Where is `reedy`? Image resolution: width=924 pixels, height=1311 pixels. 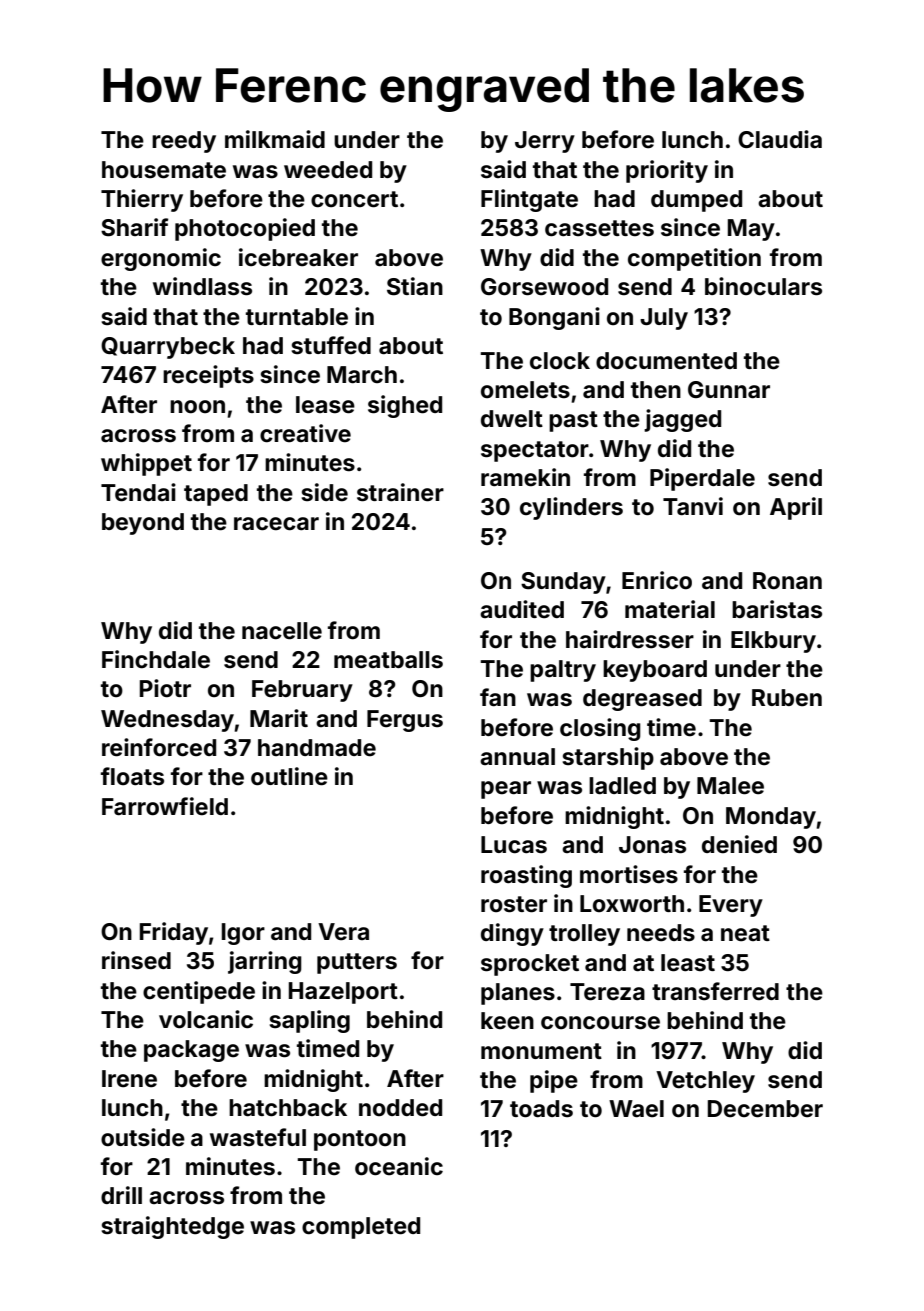
reedy is located at coordinates (184, 142).
